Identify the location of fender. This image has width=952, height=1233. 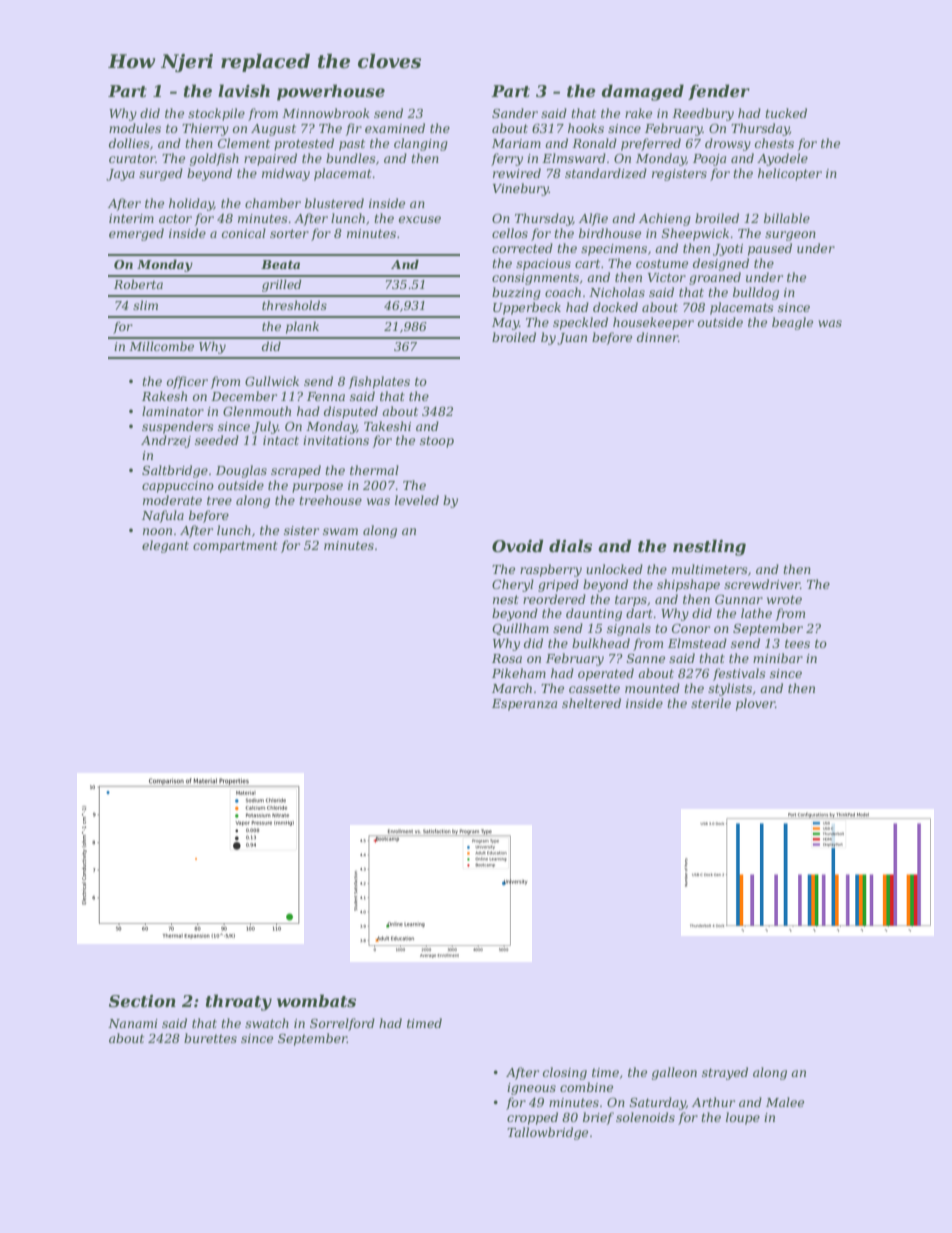
(719, 92).
